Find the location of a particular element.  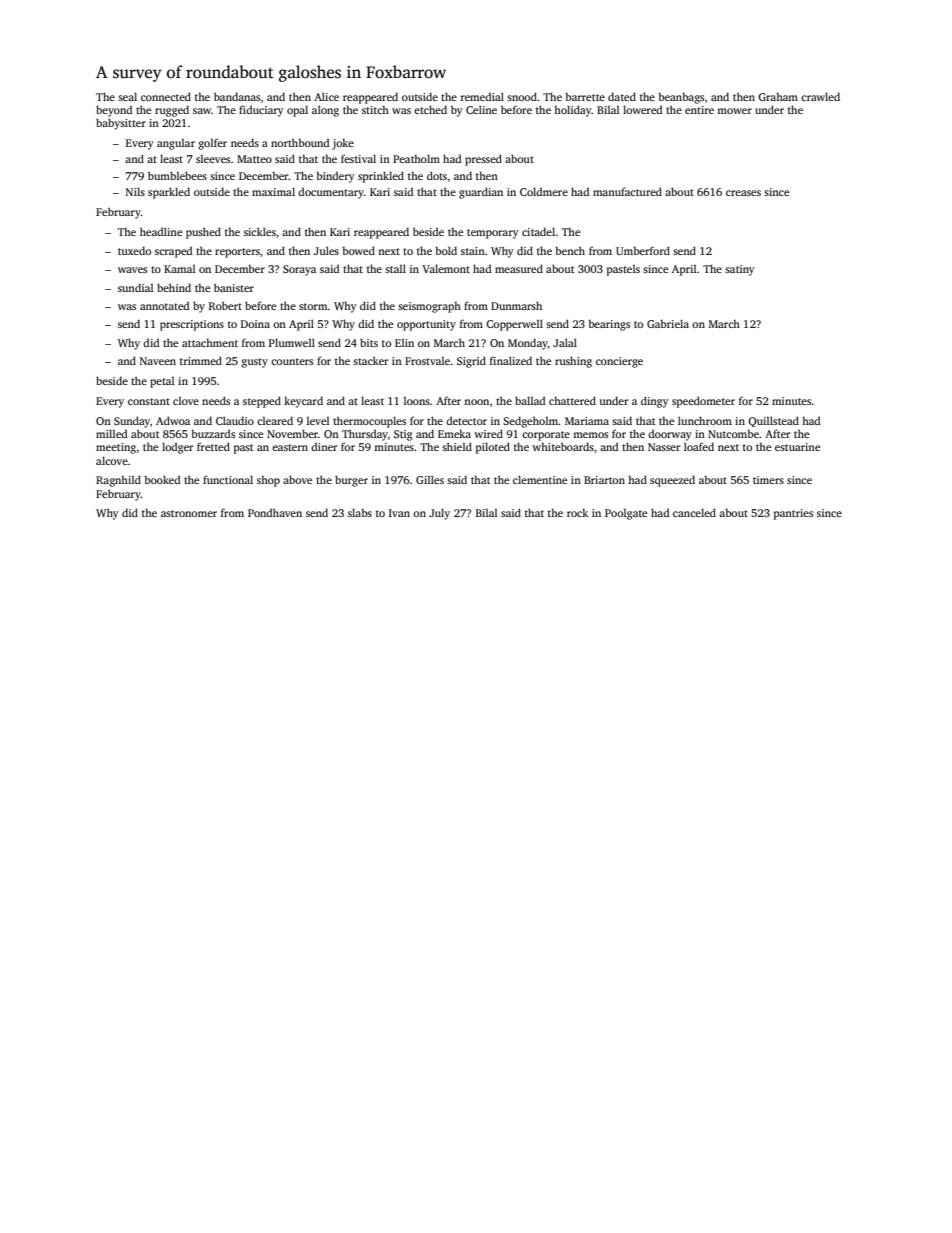

mower is located at coordinates (734, 111).
